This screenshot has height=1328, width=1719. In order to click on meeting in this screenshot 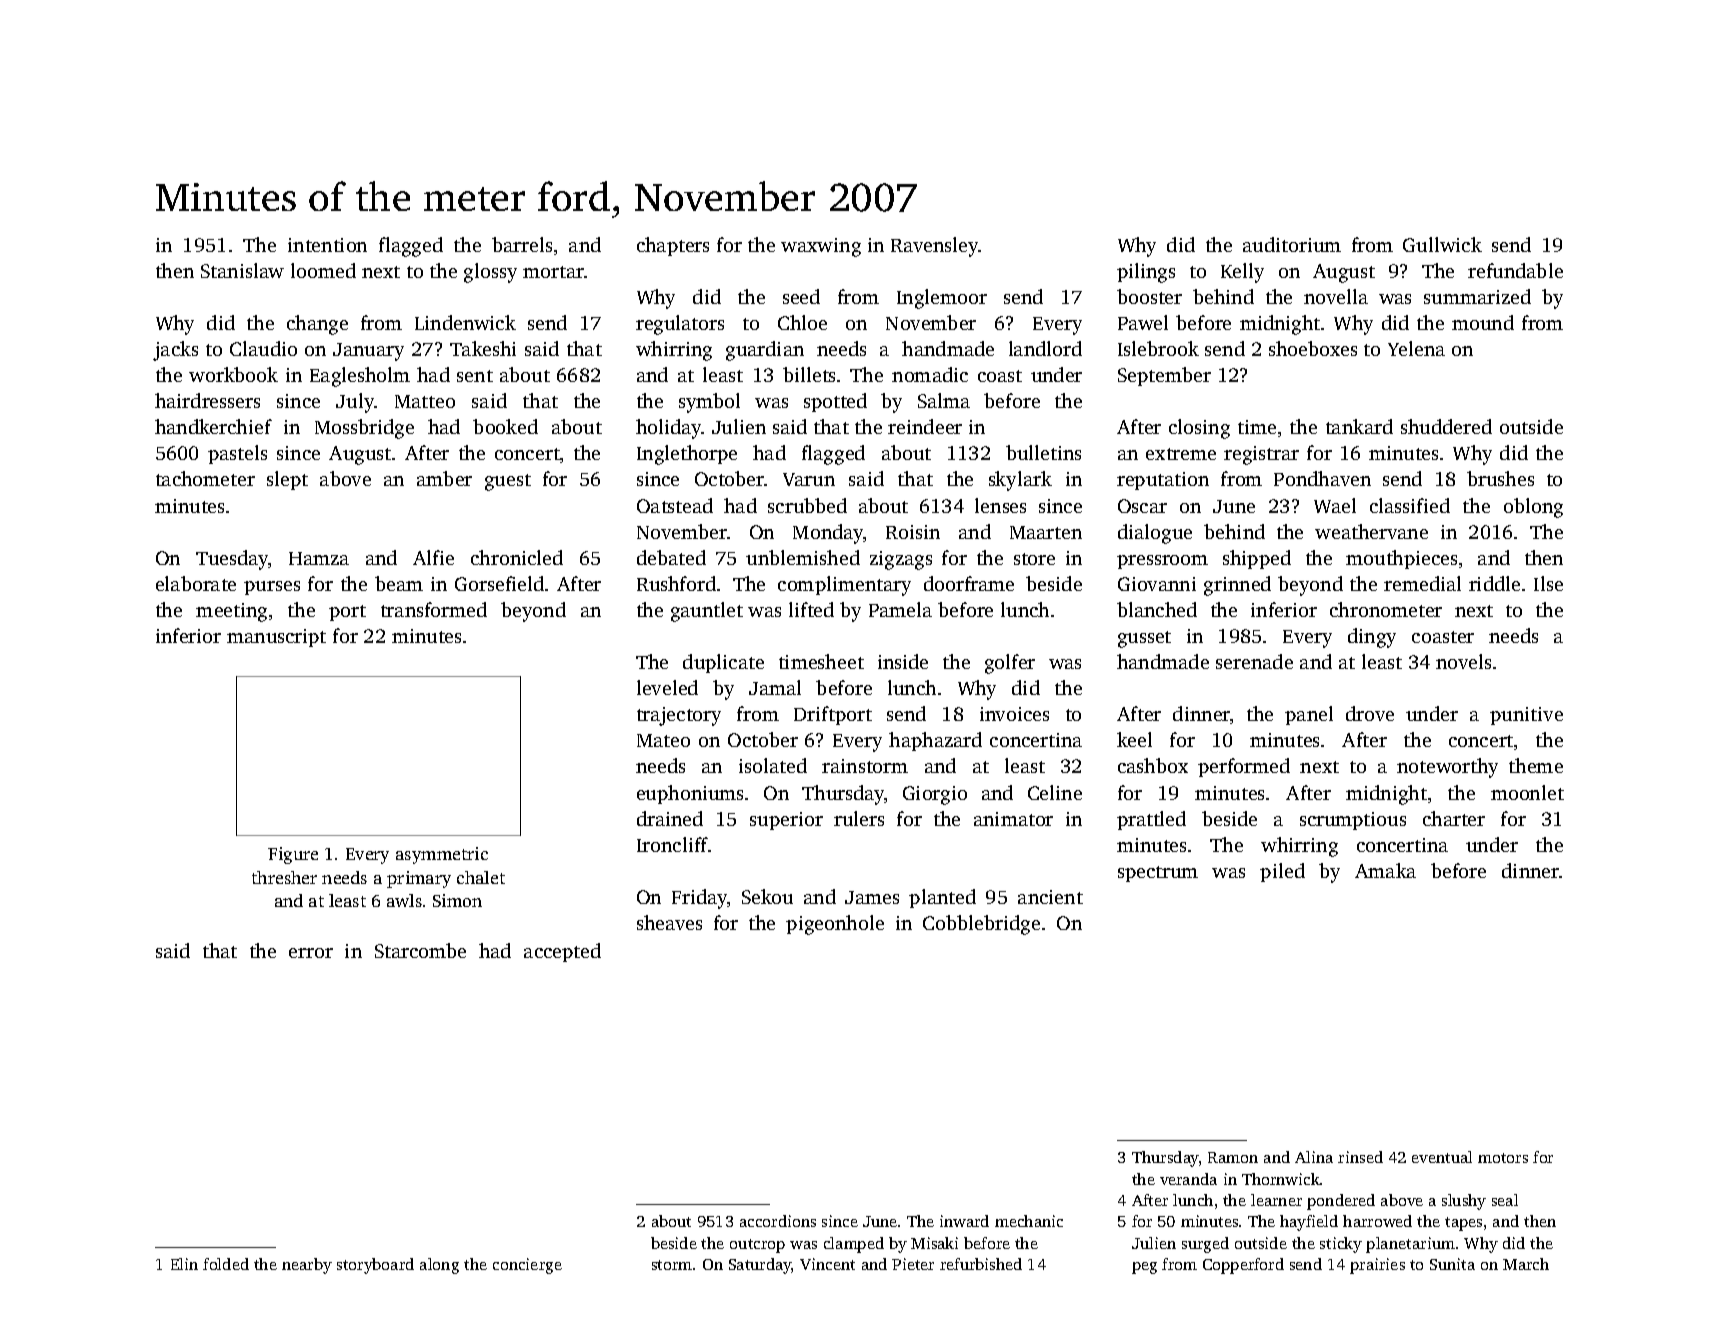, I will do `click(231, 612)`.
